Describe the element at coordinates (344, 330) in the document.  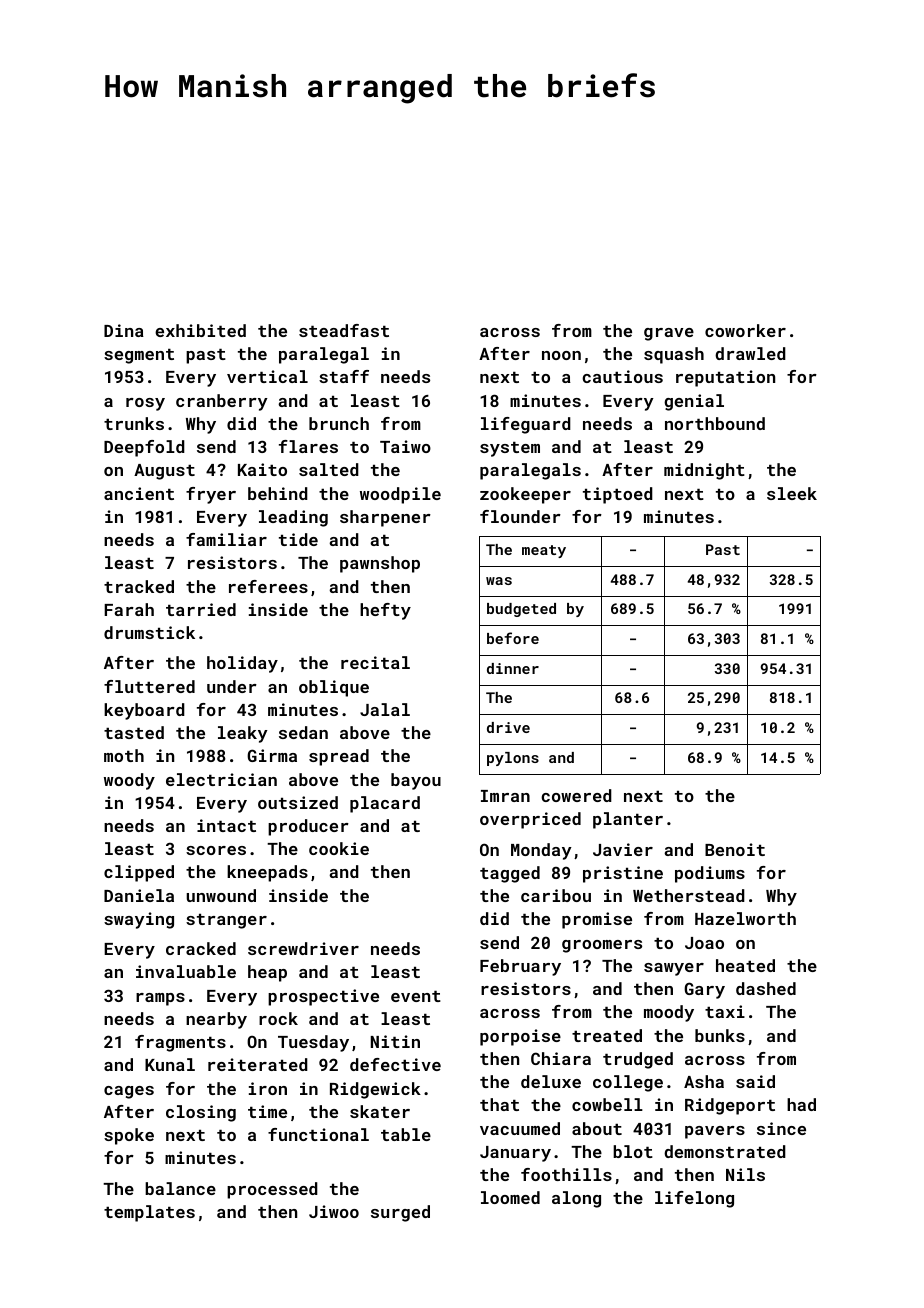
I see `steadfast` at that location.
